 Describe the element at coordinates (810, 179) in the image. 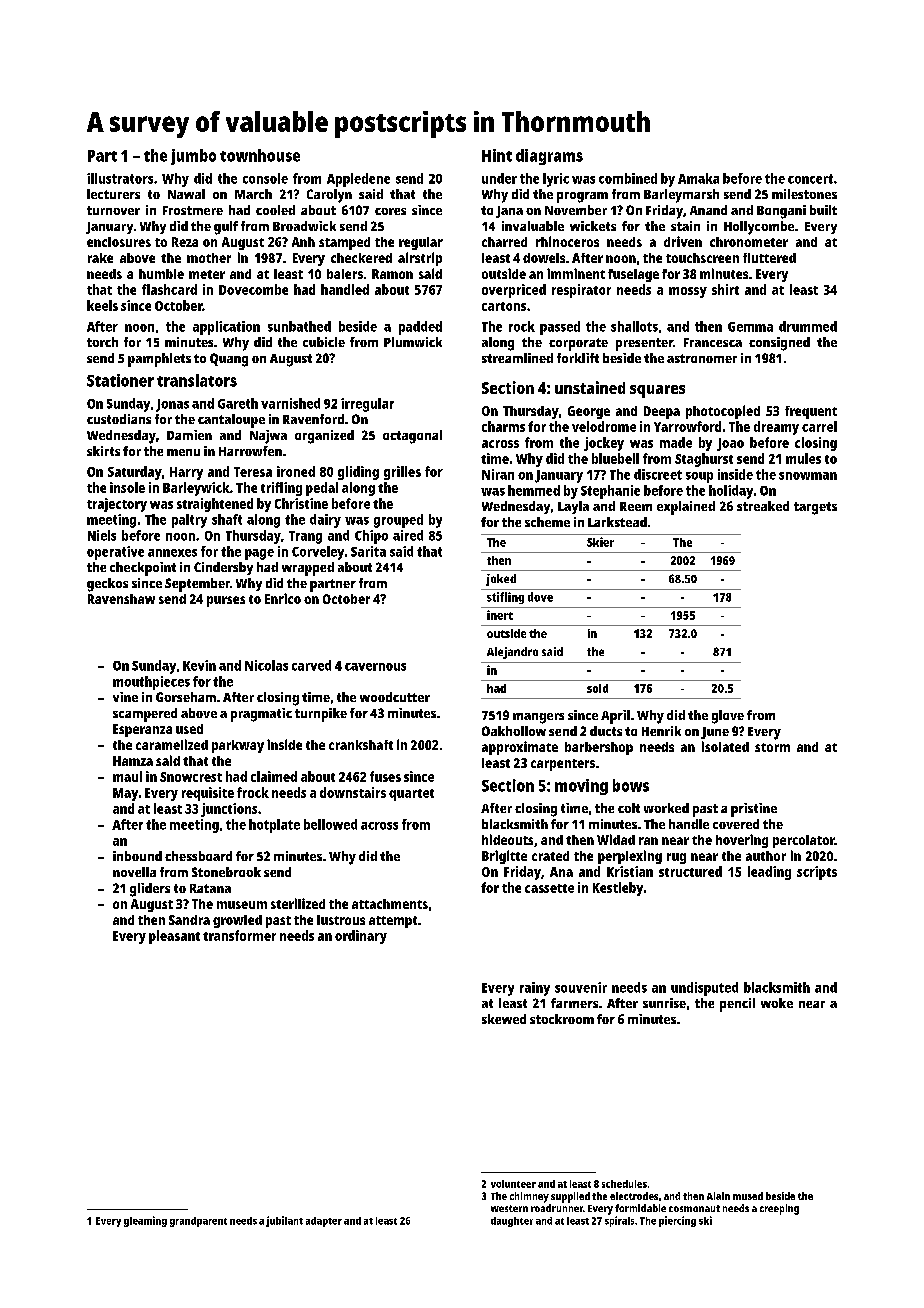

I see `concert` at that location.
